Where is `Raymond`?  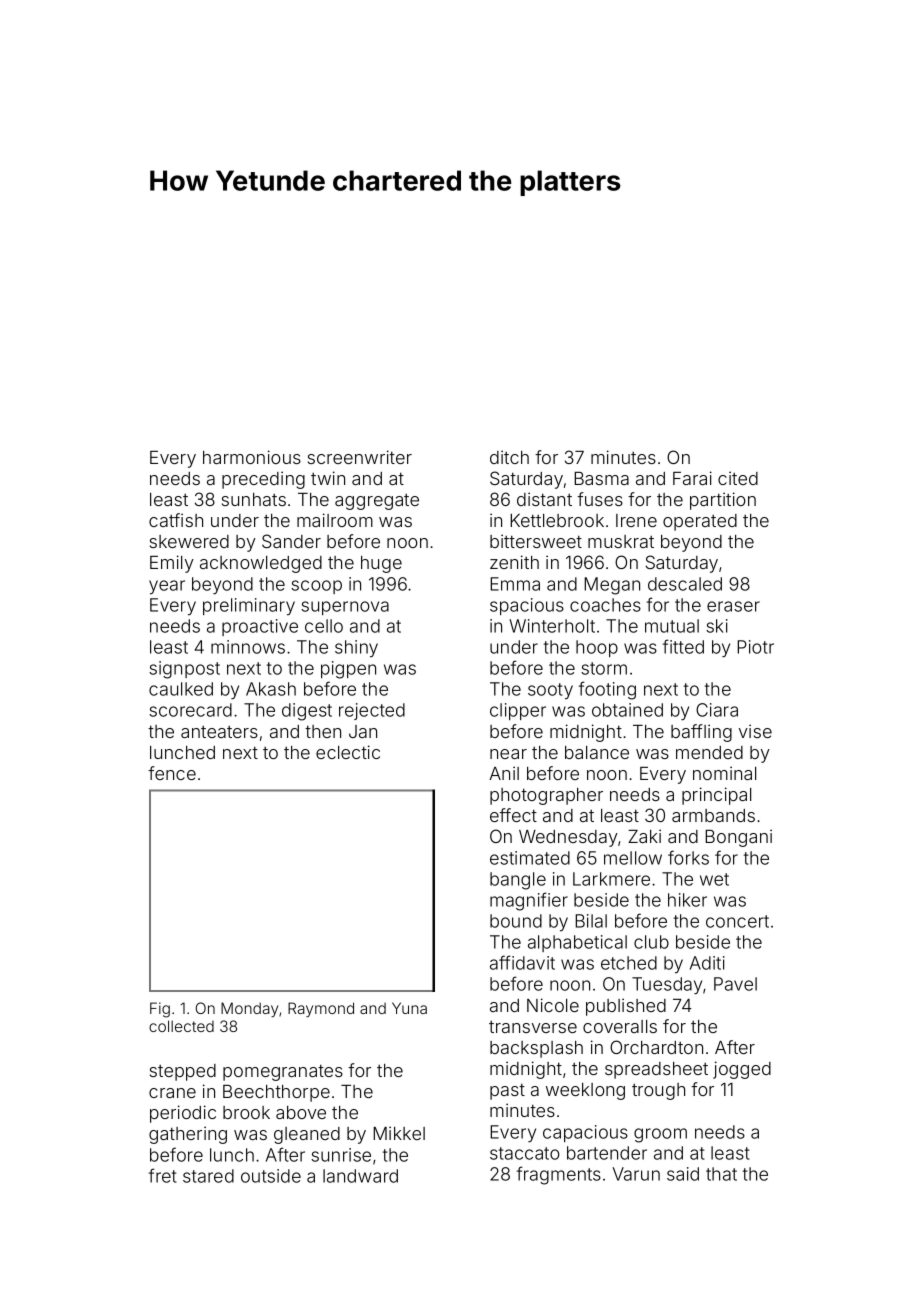
Raymond is located at coordinates (321, 1009).
